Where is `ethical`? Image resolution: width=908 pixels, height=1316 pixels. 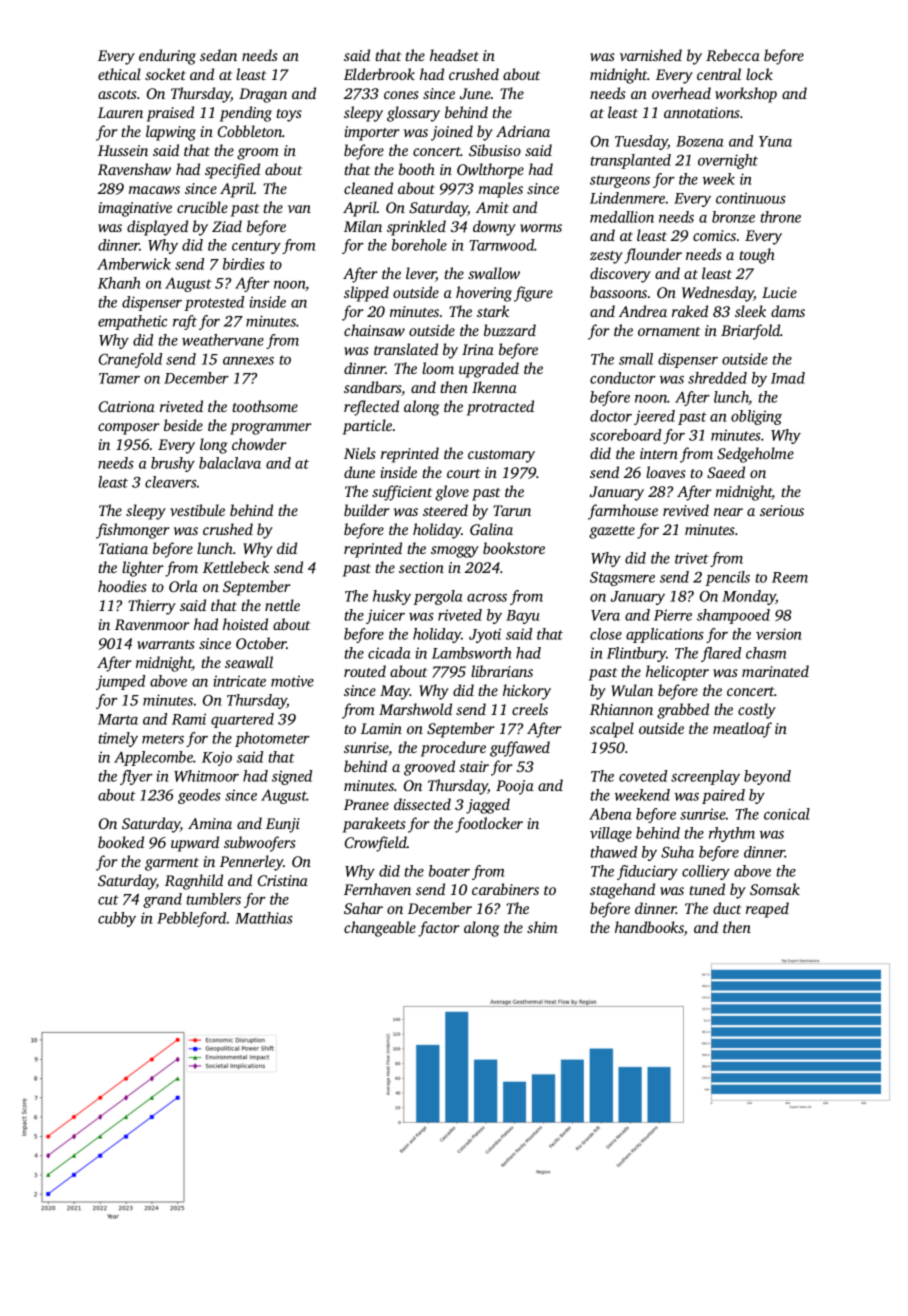 ethical is located at coordinates (119, 74).
